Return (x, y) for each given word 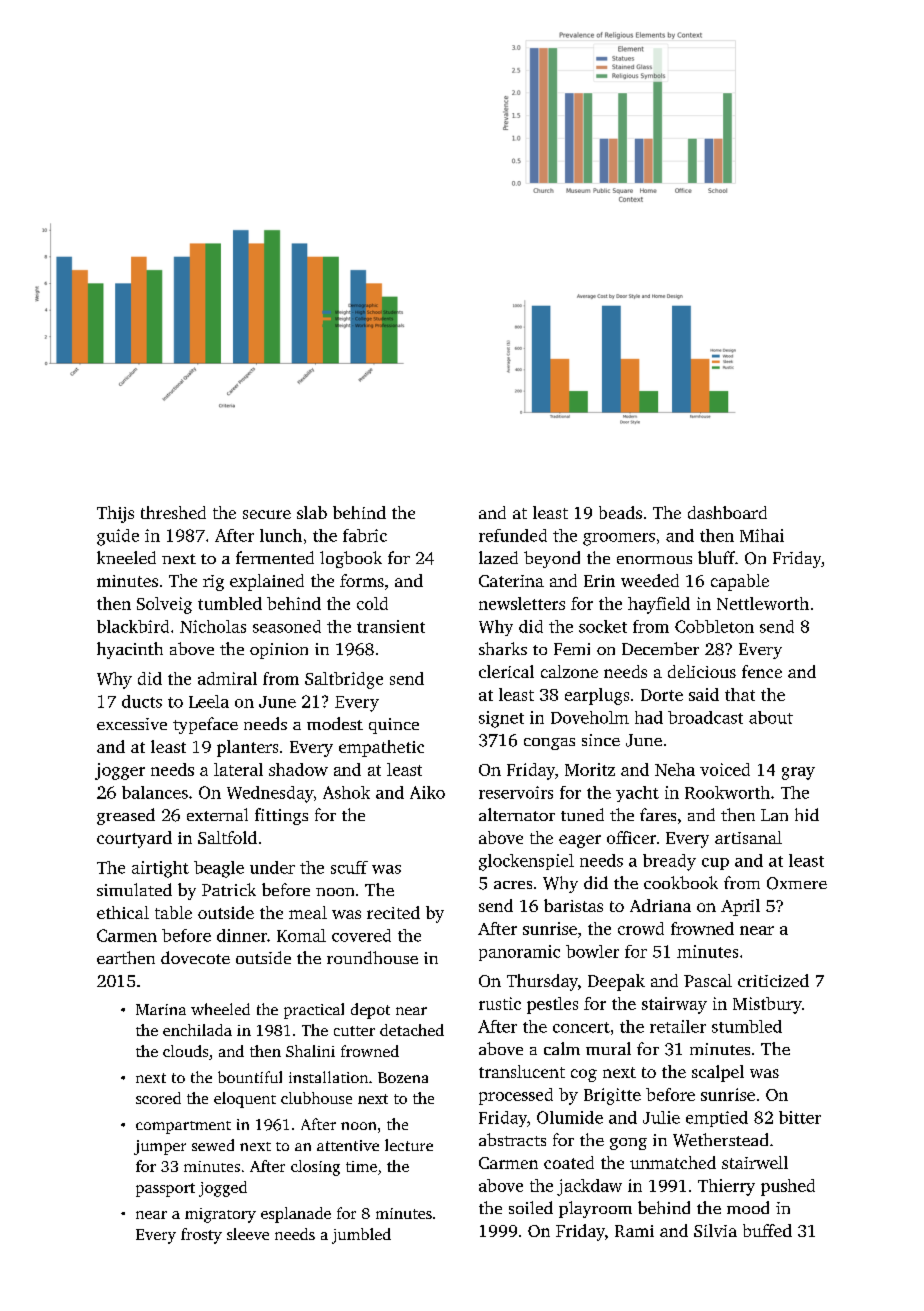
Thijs (115, 514)
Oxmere (797, 883)
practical (314, 1011)
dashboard (727, 512)
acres (513, 885)
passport (165, 1190)
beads (620, 512)
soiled (531, 1207)
